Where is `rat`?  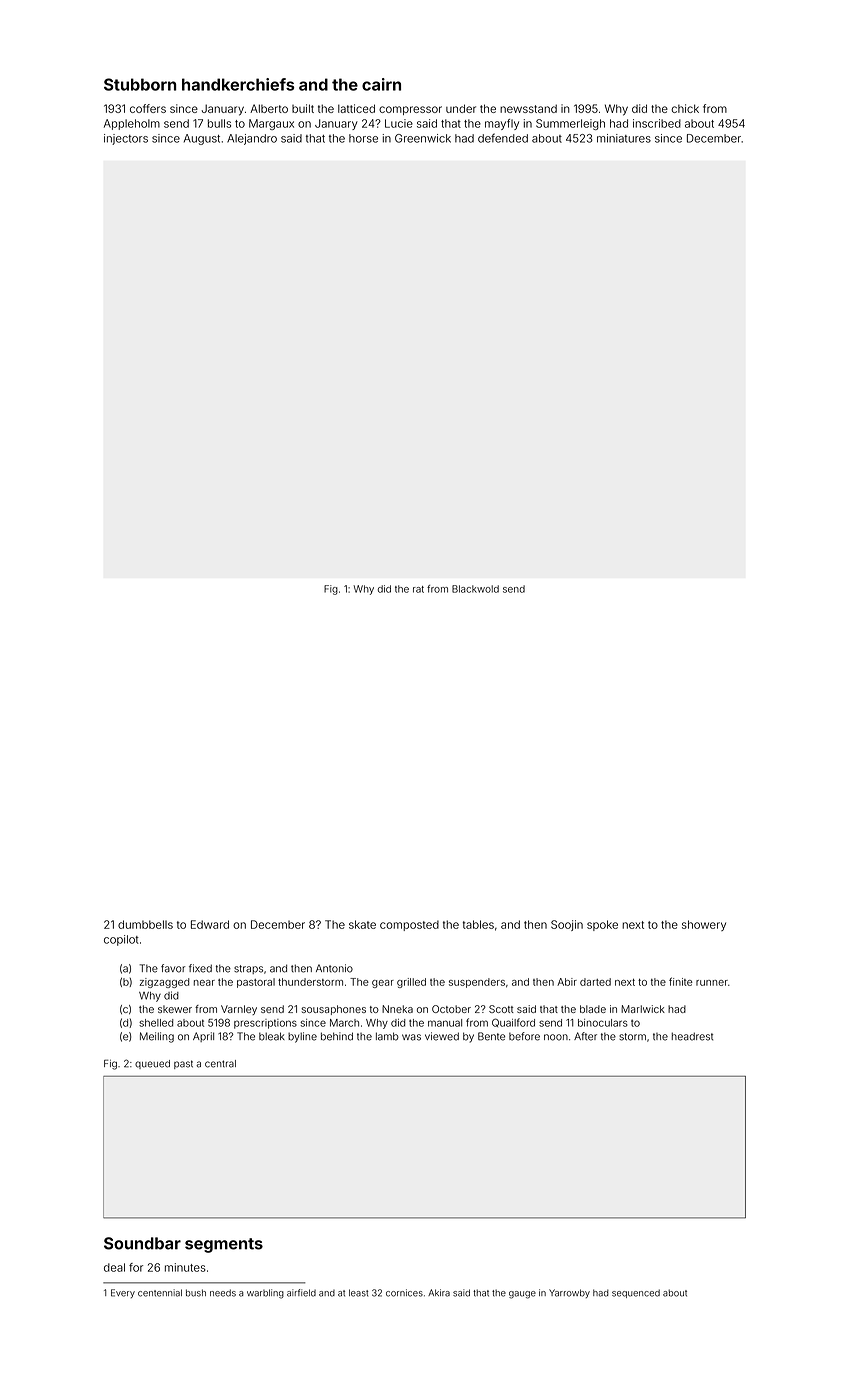 rat is located at coordinates (418, 589).
